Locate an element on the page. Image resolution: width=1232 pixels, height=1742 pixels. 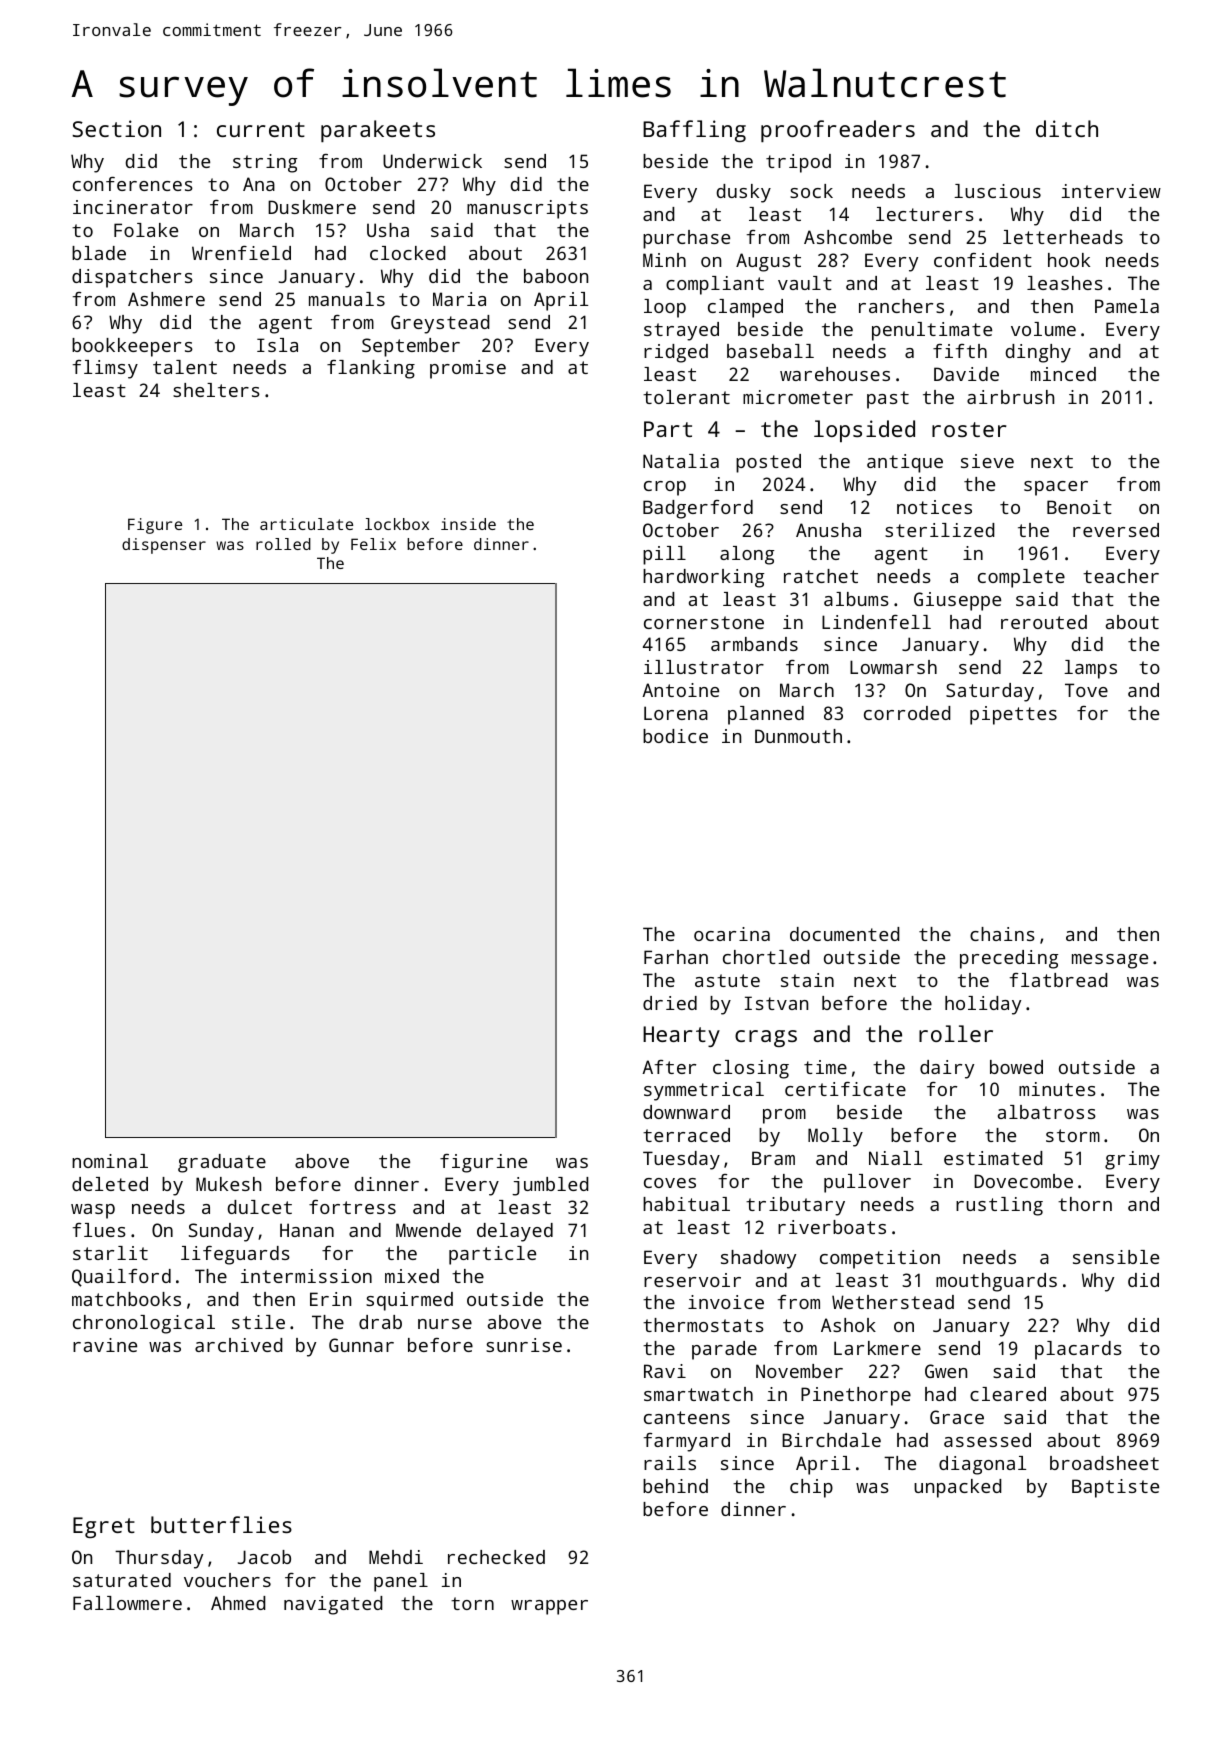
Baptiste is located at coordinates (1115, 1488).
